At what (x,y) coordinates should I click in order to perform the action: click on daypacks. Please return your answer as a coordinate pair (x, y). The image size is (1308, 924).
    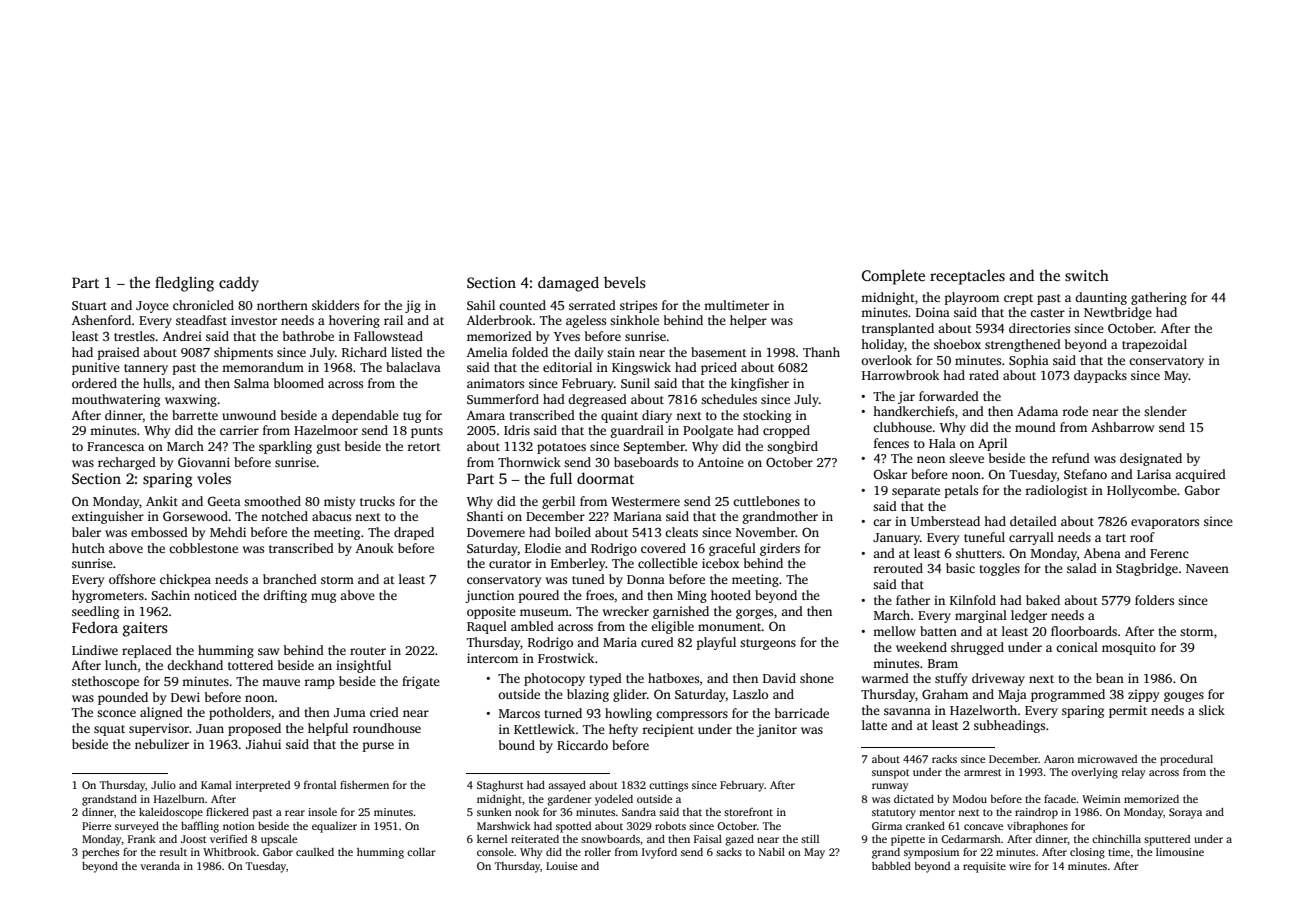
    Looking at the image, I should click on (1100, 376).
